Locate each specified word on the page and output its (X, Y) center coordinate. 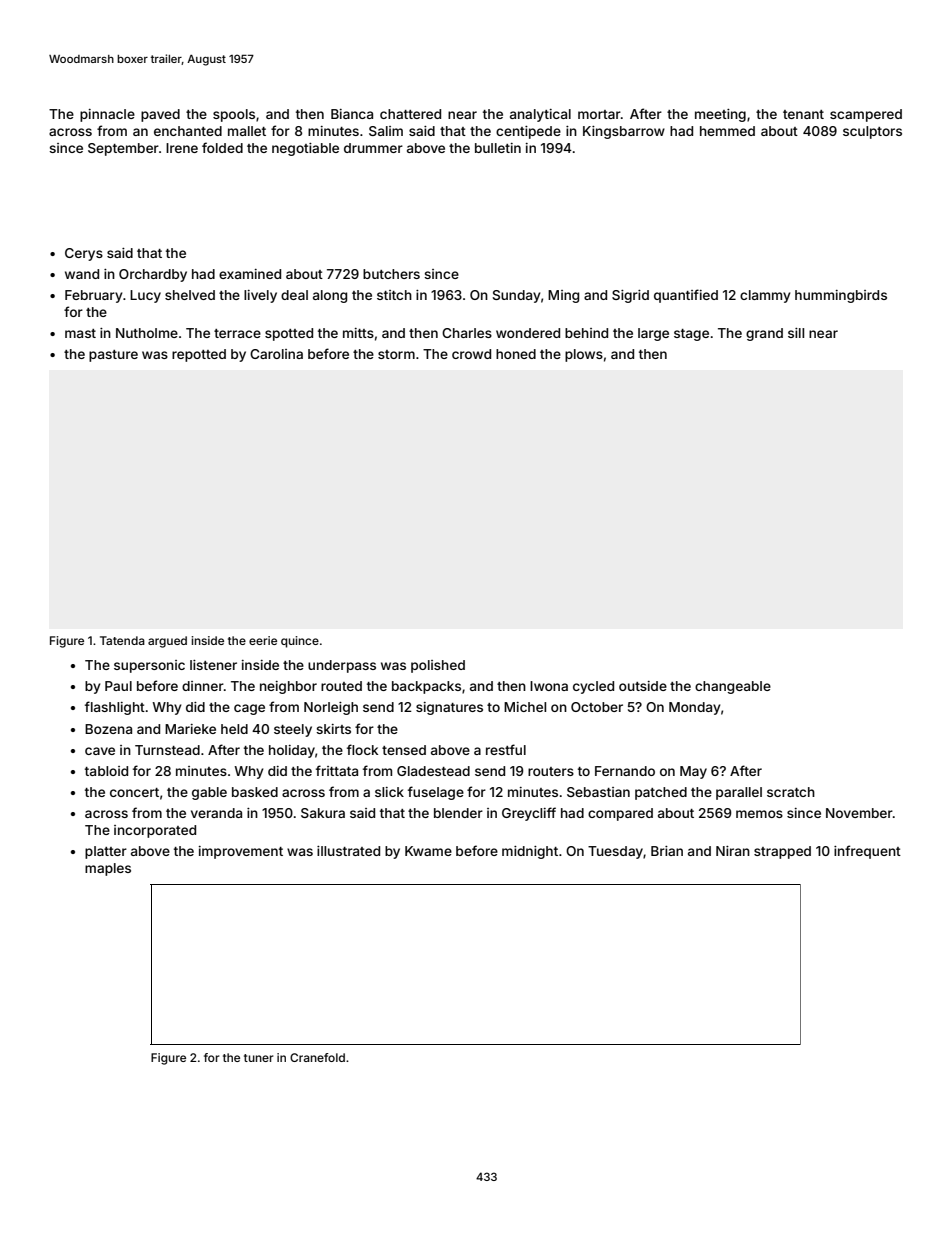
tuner (259, 1058)
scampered (866, 115)
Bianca (352, 114)
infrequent (867, 852)
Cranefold (317, 1057)
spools (234, 115)
